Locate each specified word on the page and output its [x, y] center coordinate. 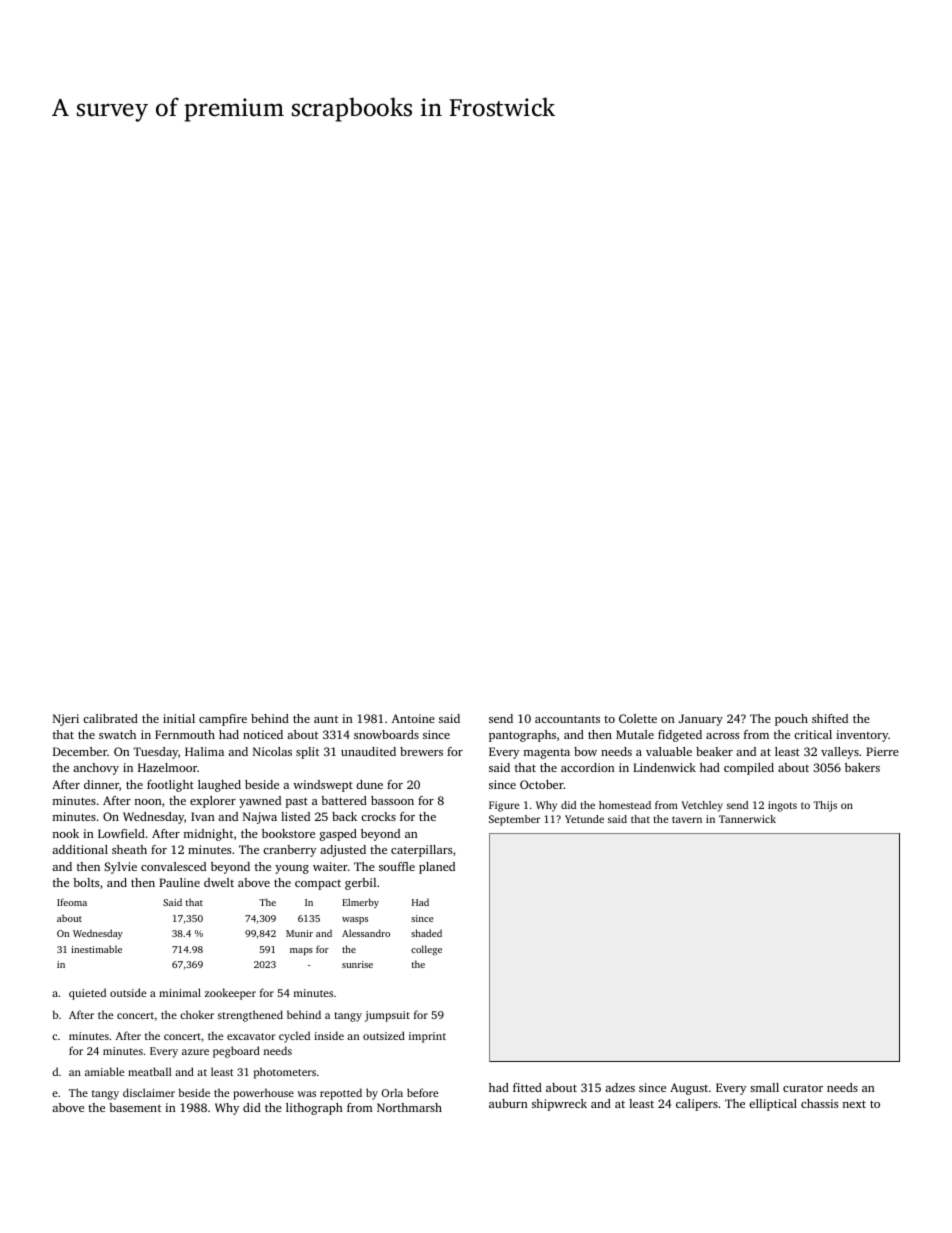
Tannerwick [747, 819]
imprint [427, 1037]
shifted [830, 718]
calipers [697, 1105]
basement [135, 1107]
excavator [251, 1036]
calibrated [110, 718]
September [514, 820]
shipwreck [559, 1105]
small [764, 1087]
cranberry [289, 851]
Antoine [413, 718]
